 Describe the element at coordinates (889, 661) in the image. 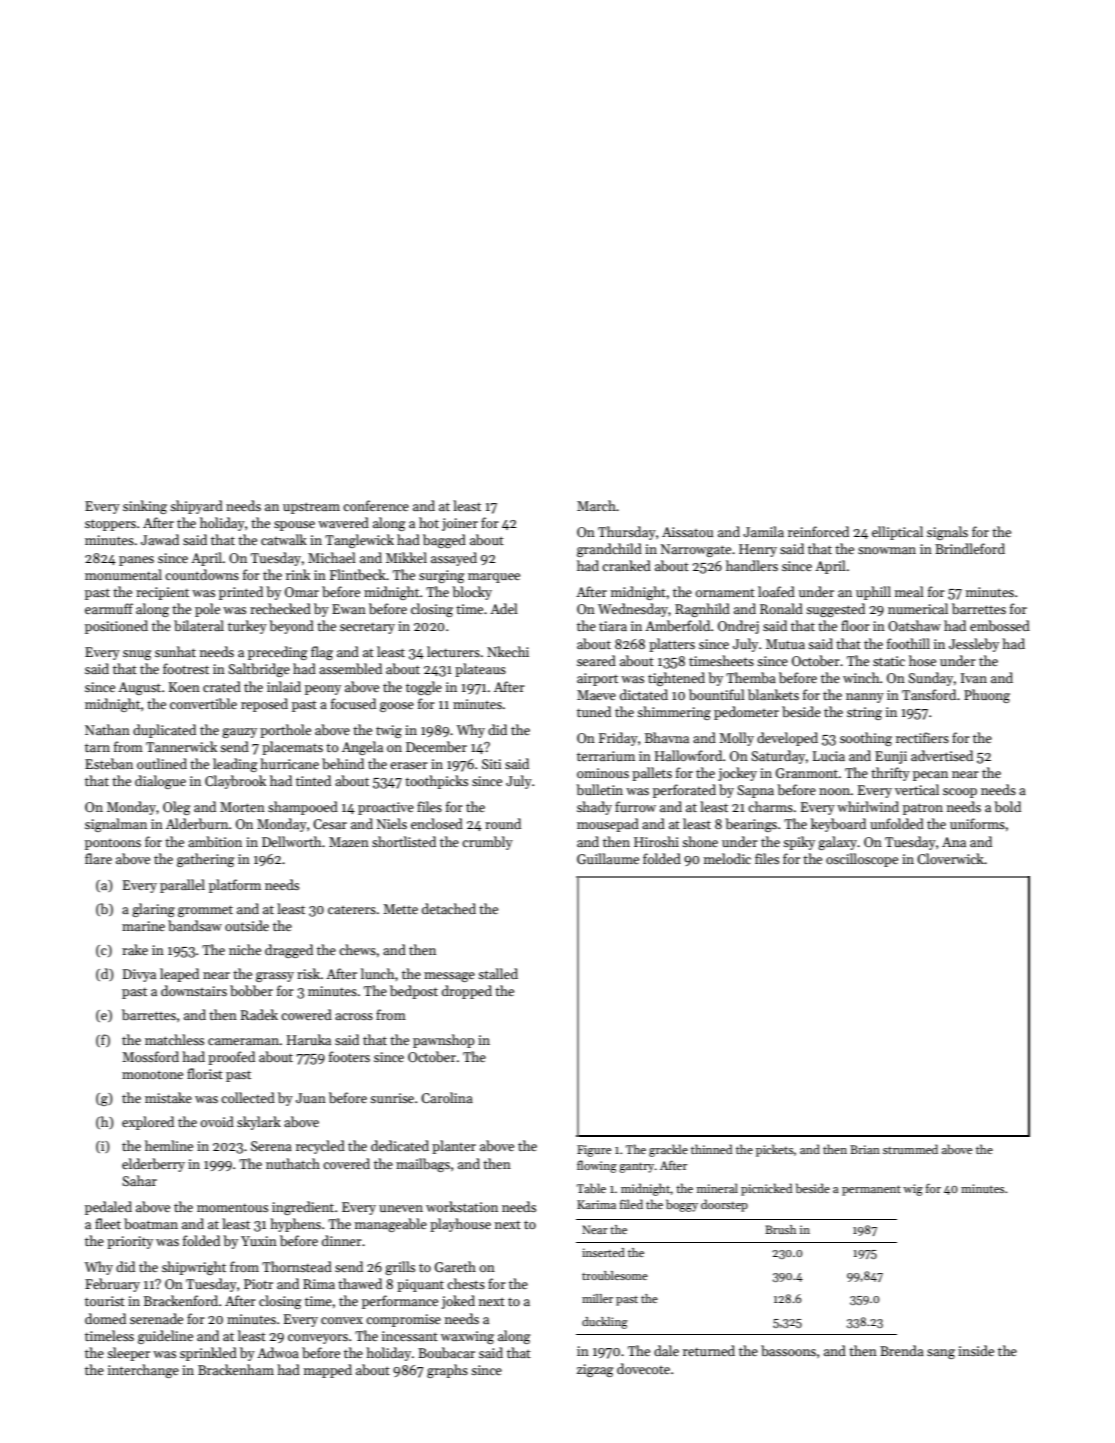

I see `static` at that location.
